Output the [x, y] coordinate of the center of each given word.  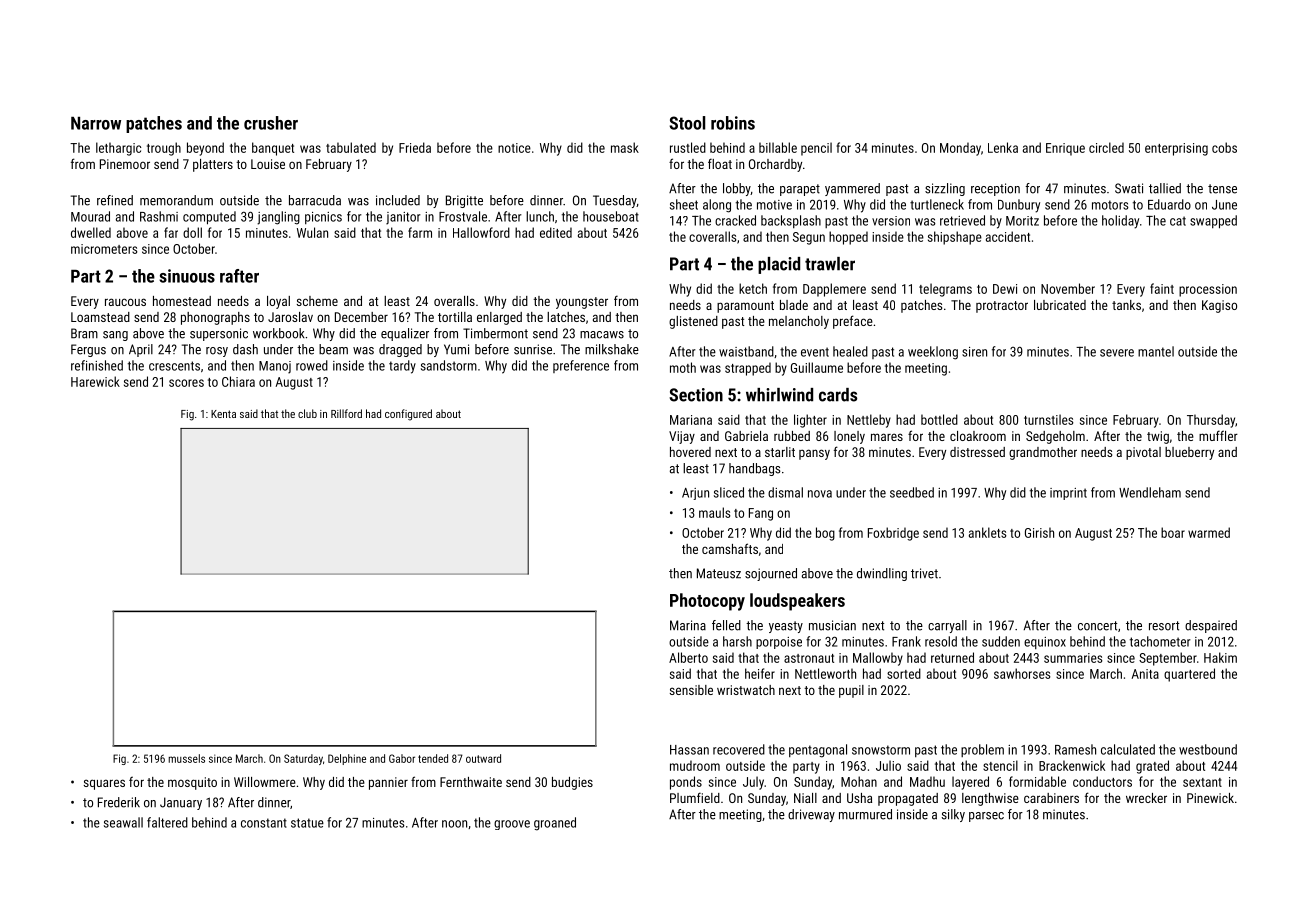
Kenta [223, 414]
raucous [125, 302]
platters [213, 165]
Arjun [695, 494]
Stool [687, 123]
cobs [1224, 147]
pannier [388, 783]
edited [556, 232]
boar [1173, 532]
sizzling [945, 189]
